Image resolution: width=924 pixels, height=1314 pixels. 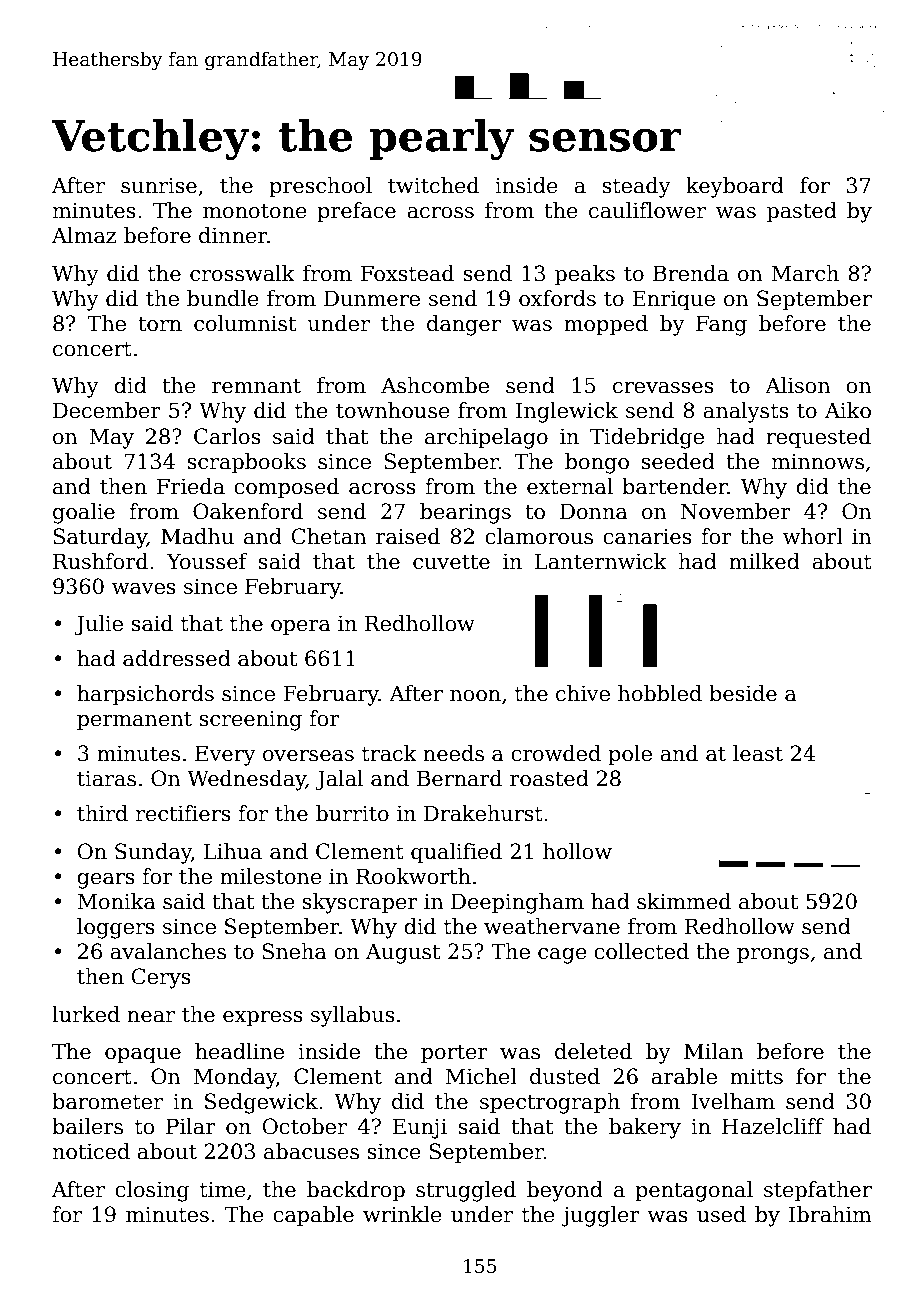 I want to click on screening, so click(x=250, y=721).
